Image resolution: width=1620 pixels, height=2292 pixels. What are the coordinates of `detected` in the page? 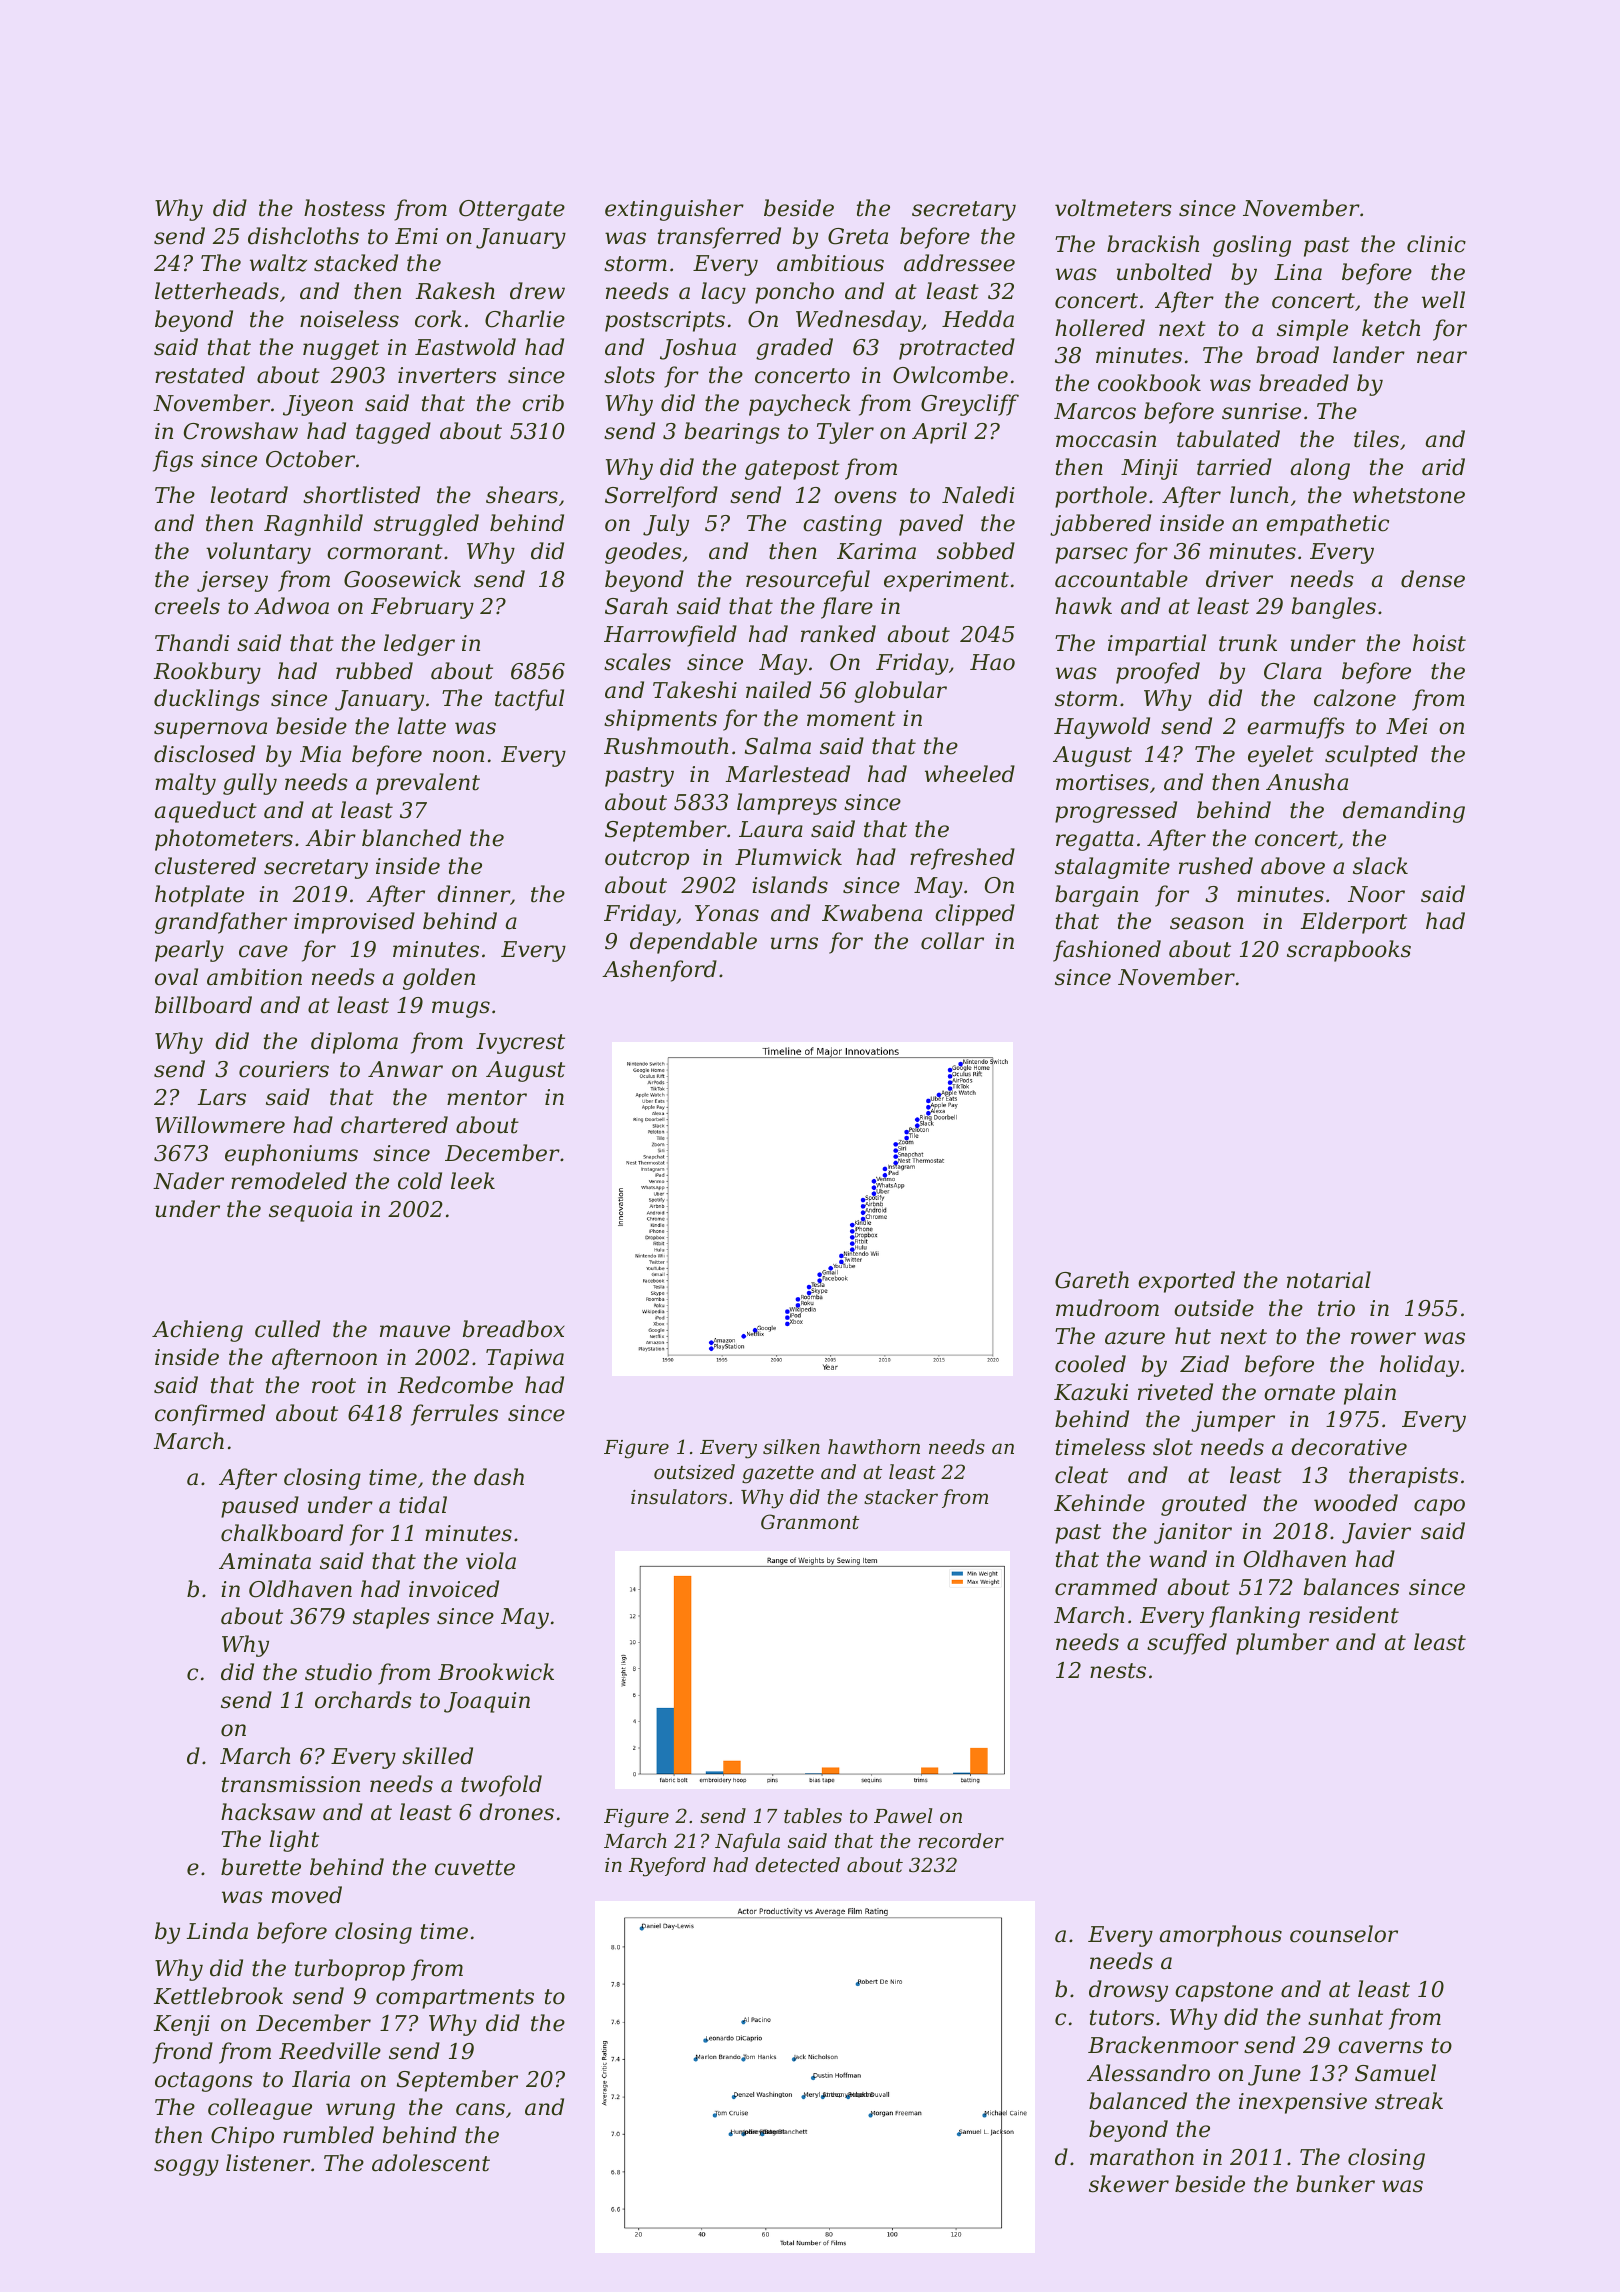 It's located at (797, 1864).
